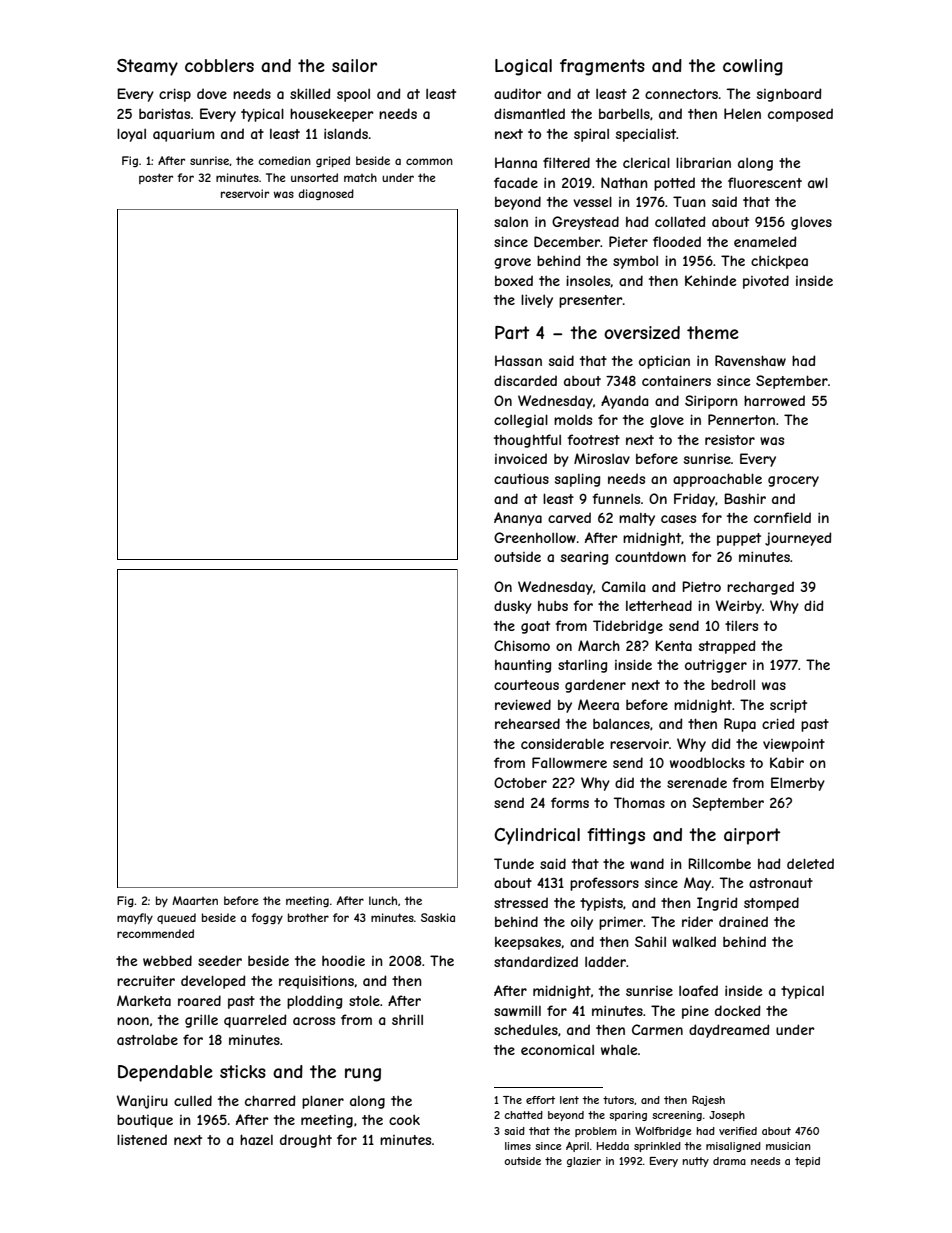 Image resolution: width=952 pixels, height=1233 pixels. Describe the element at coordinates (727, 647) in the screenshot. I see `strapped` at that location.
